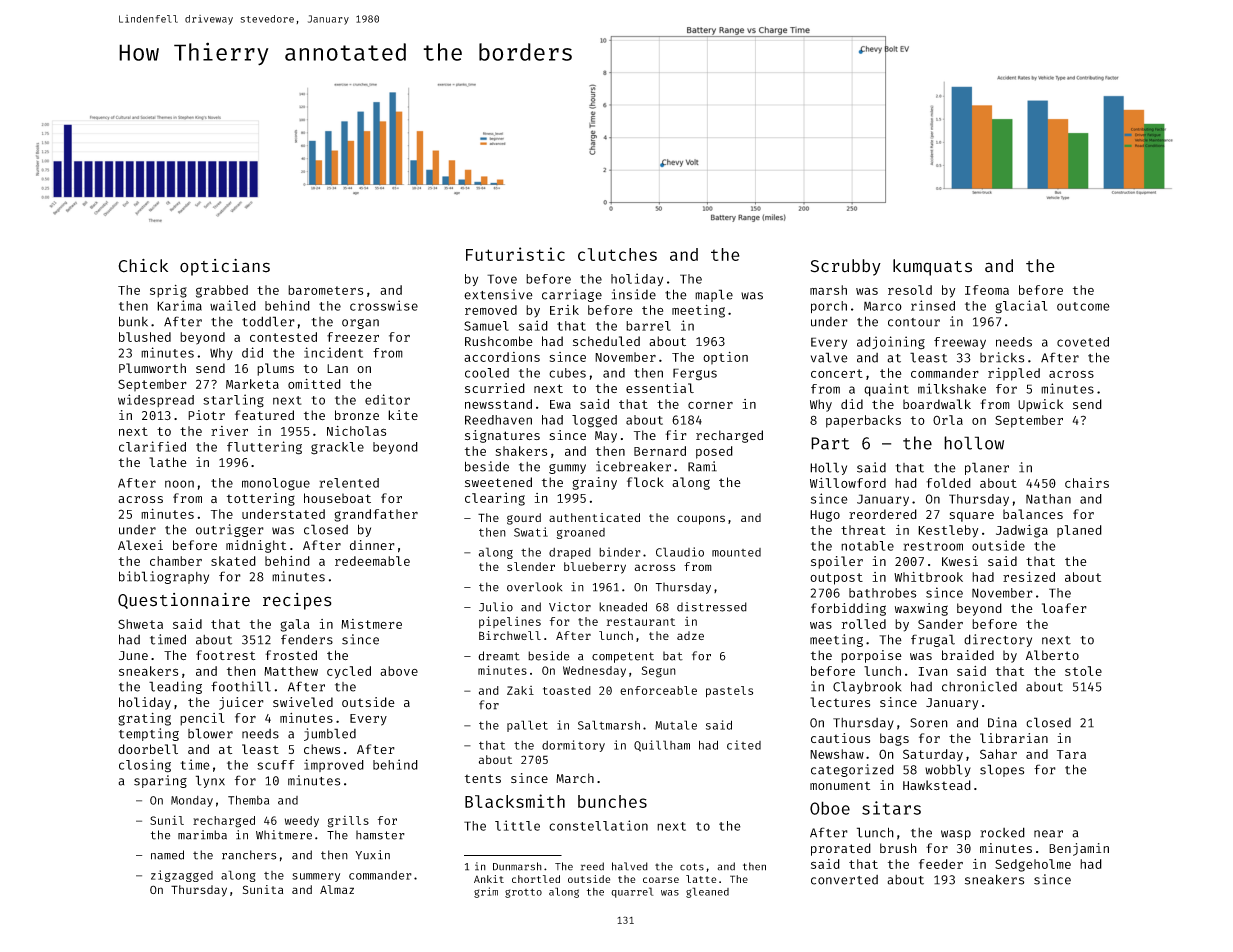 The width and height of the document is (1233, 952). Describe the element at coordinates (594, 421) in the document. I see `logged` at that location.
